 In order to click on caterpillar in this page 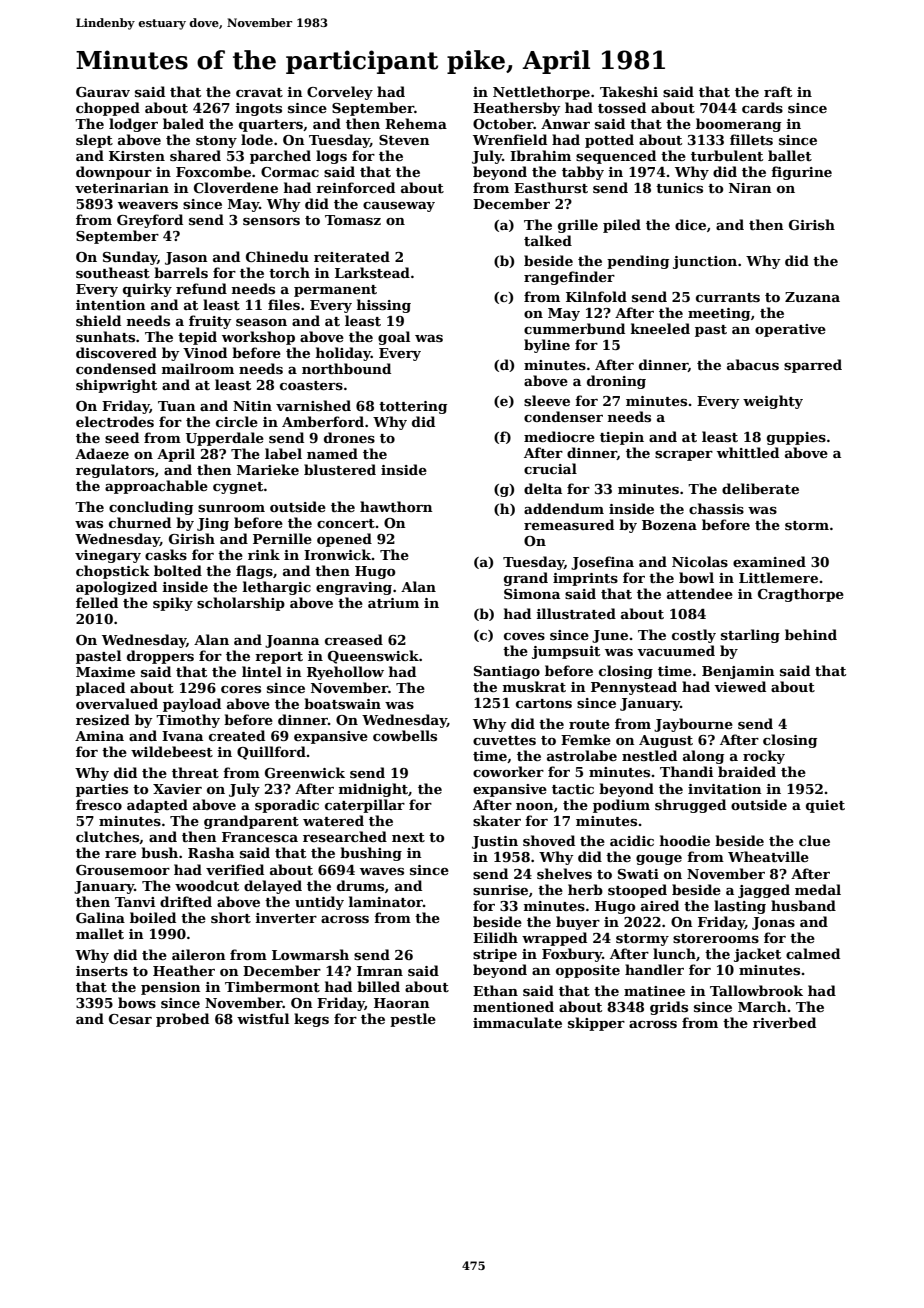, I will do `click(365, 806)`.
